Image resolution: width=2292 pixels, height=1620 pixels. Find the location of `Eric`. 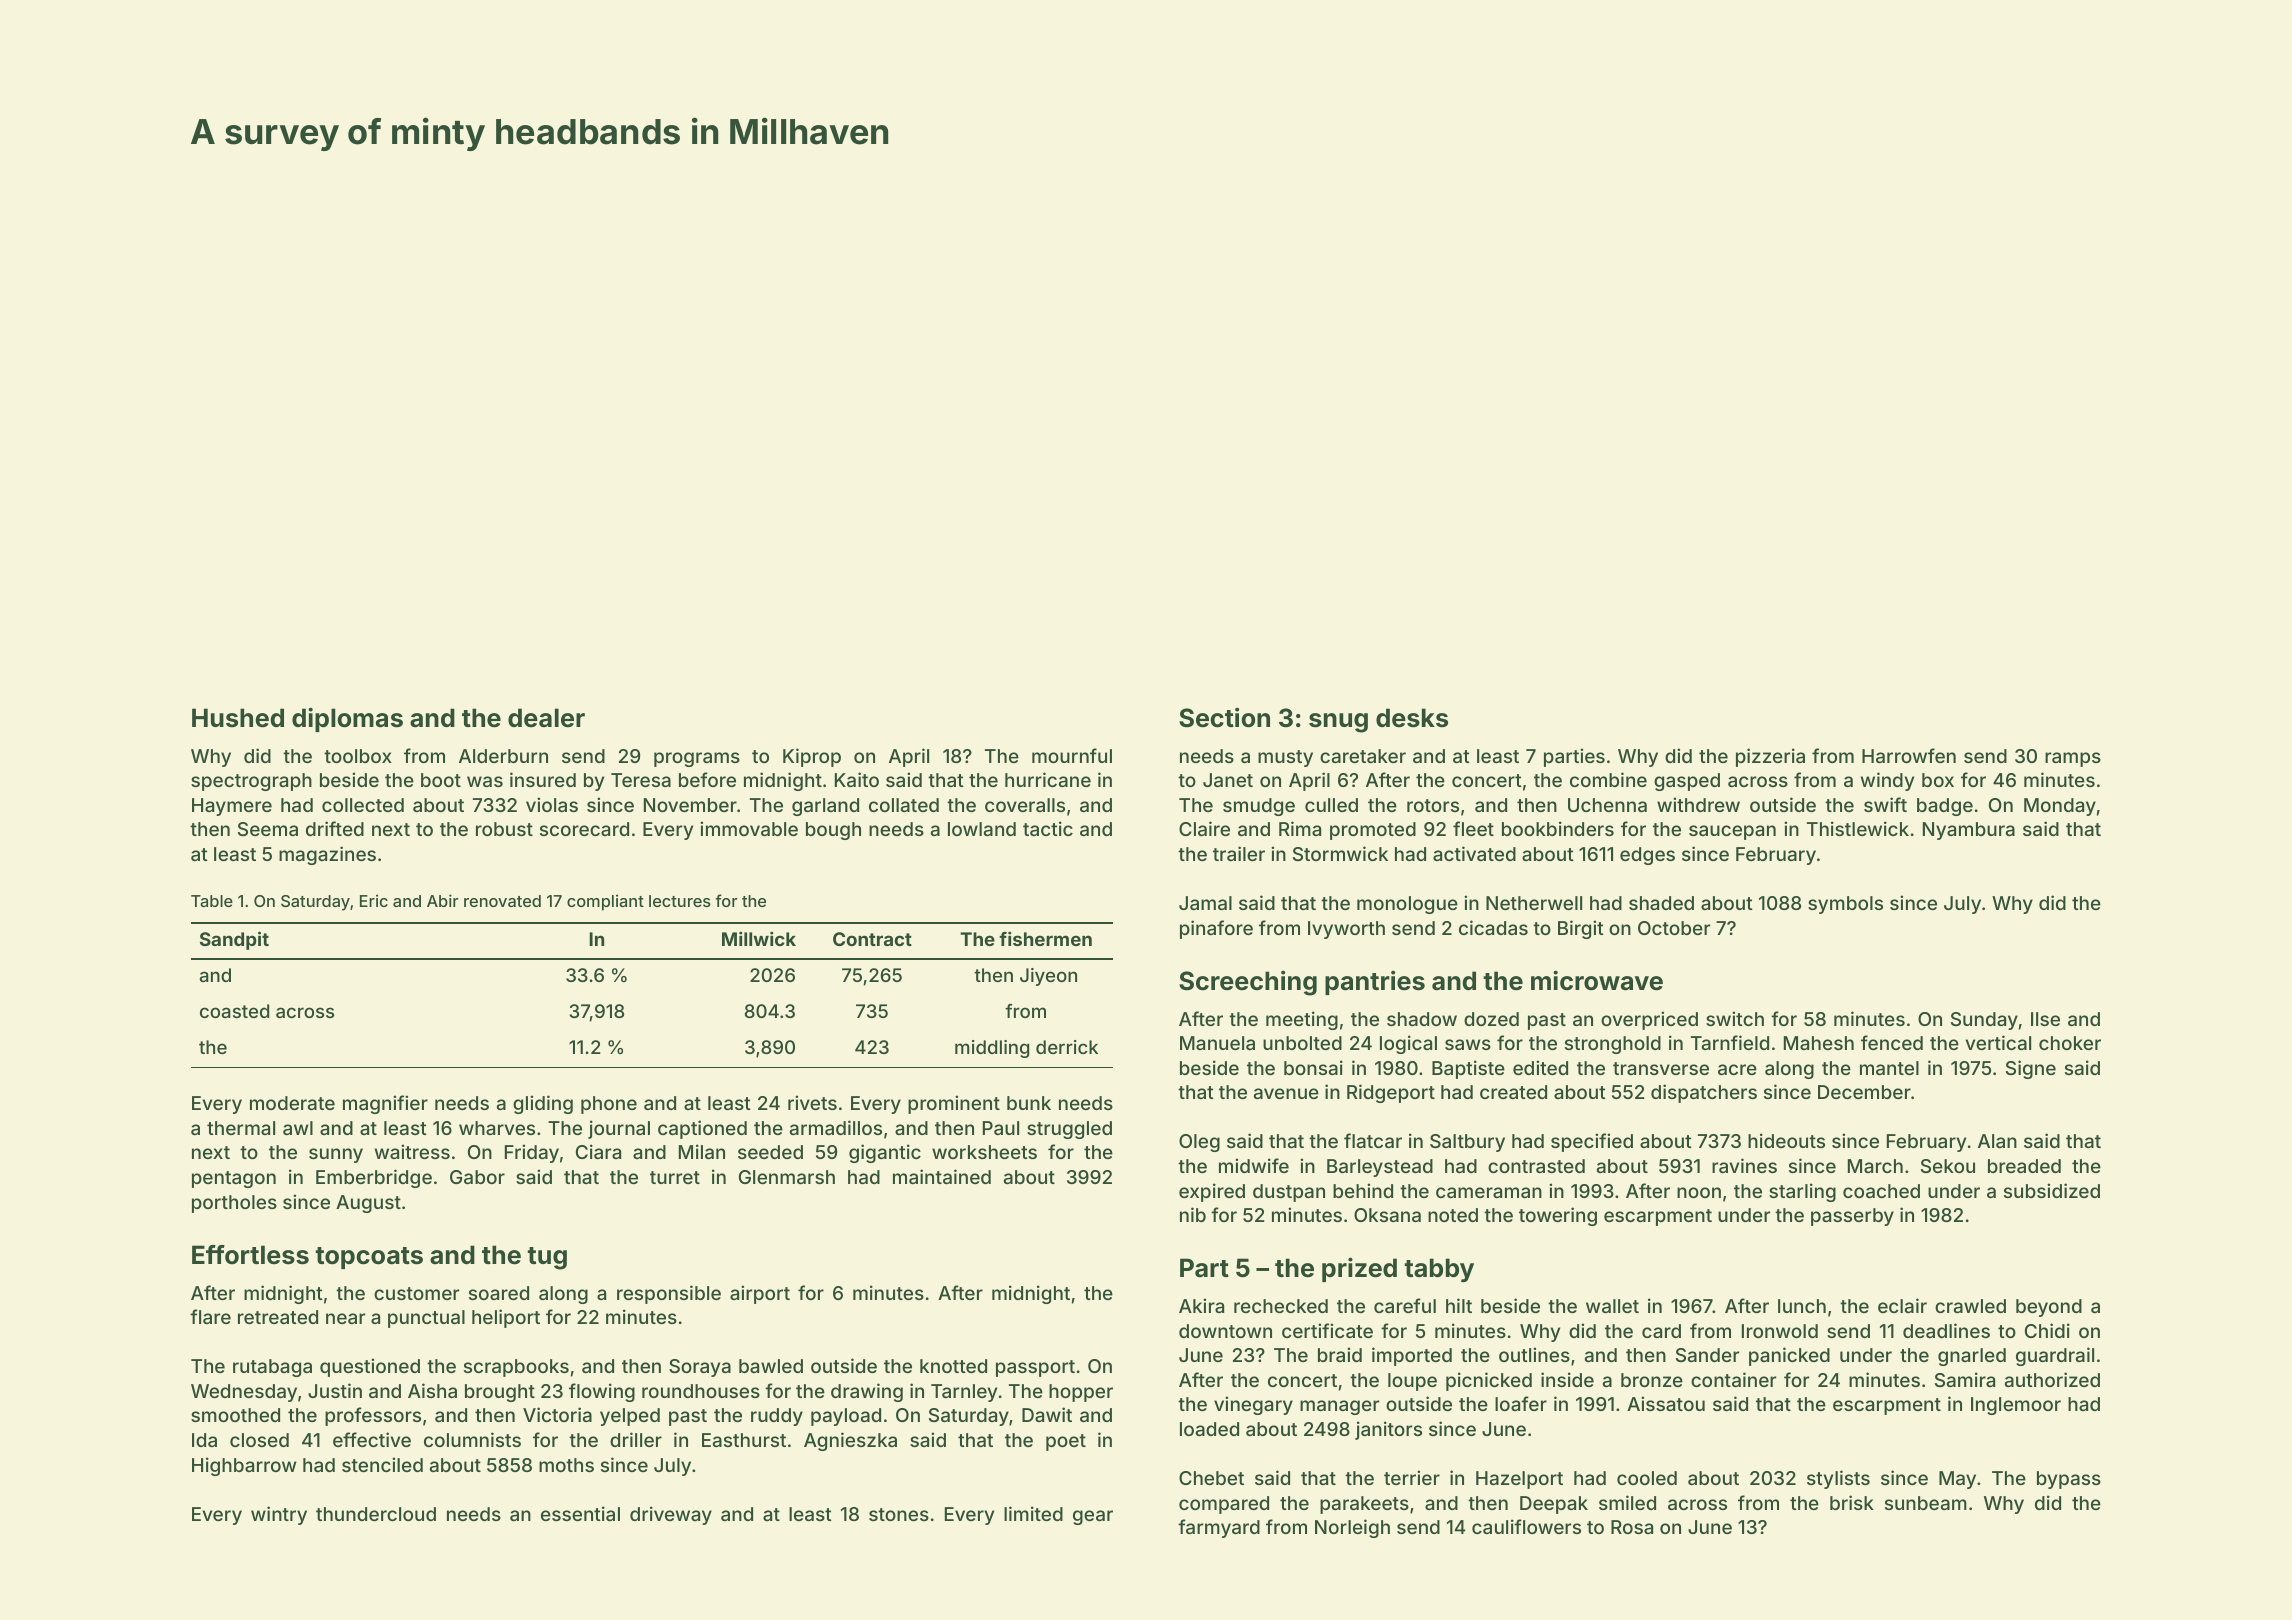

Eric is located at coordinates (374, 900).
